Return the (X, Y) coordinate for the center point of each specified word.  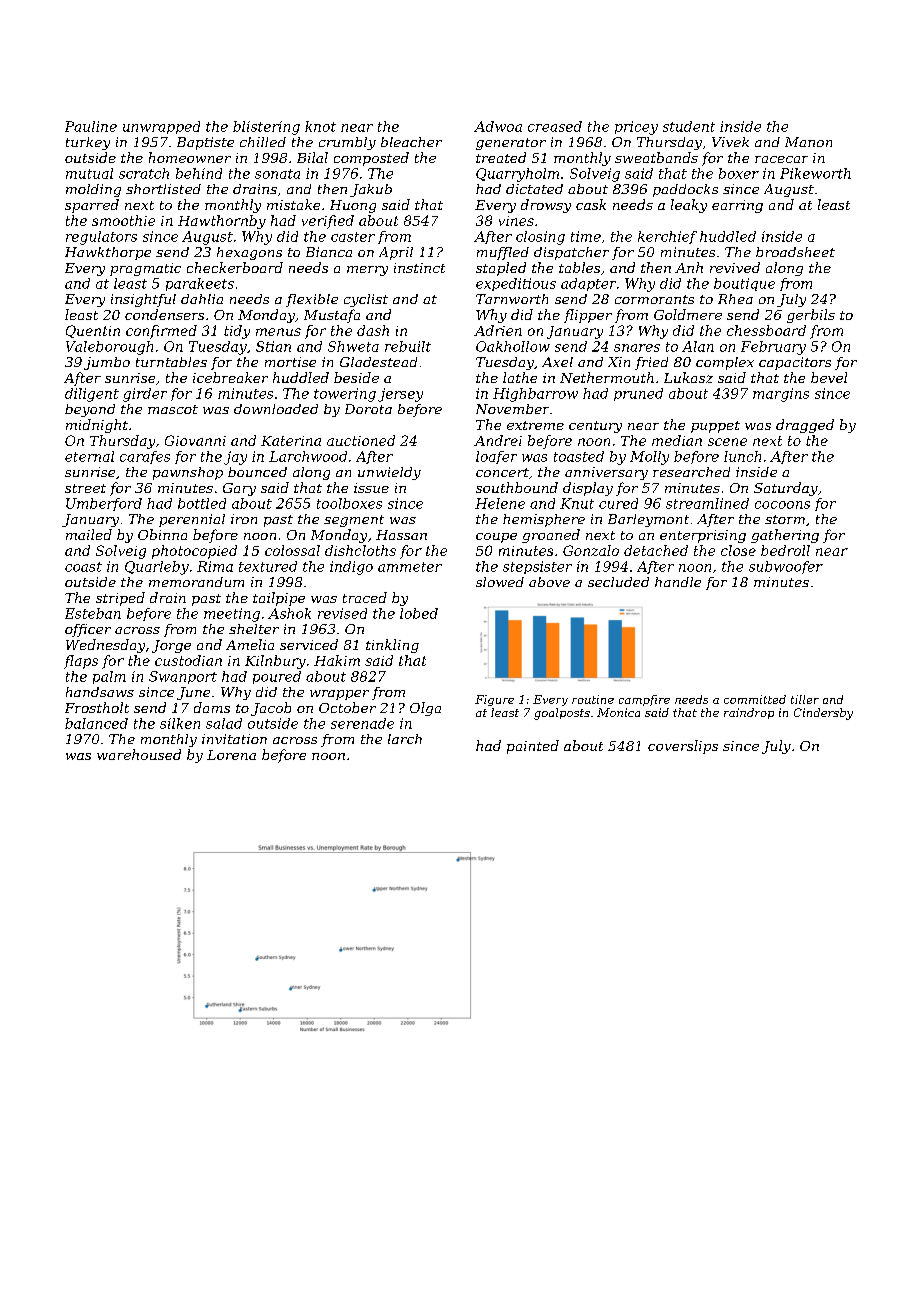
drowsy (546, 206)
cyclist (366, 300)
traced (365, 597)
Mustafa (332, 316)
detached (656, 550)
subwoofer (786, 567)
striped (120, 599)
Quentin (93, 331)
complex (725, 363)
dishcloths (360, 550)
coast (83, 567)
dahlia (202, 299)
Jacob (271, 709)
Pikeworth (815, 173)
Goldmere (688, 314)
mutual (89, 173)
